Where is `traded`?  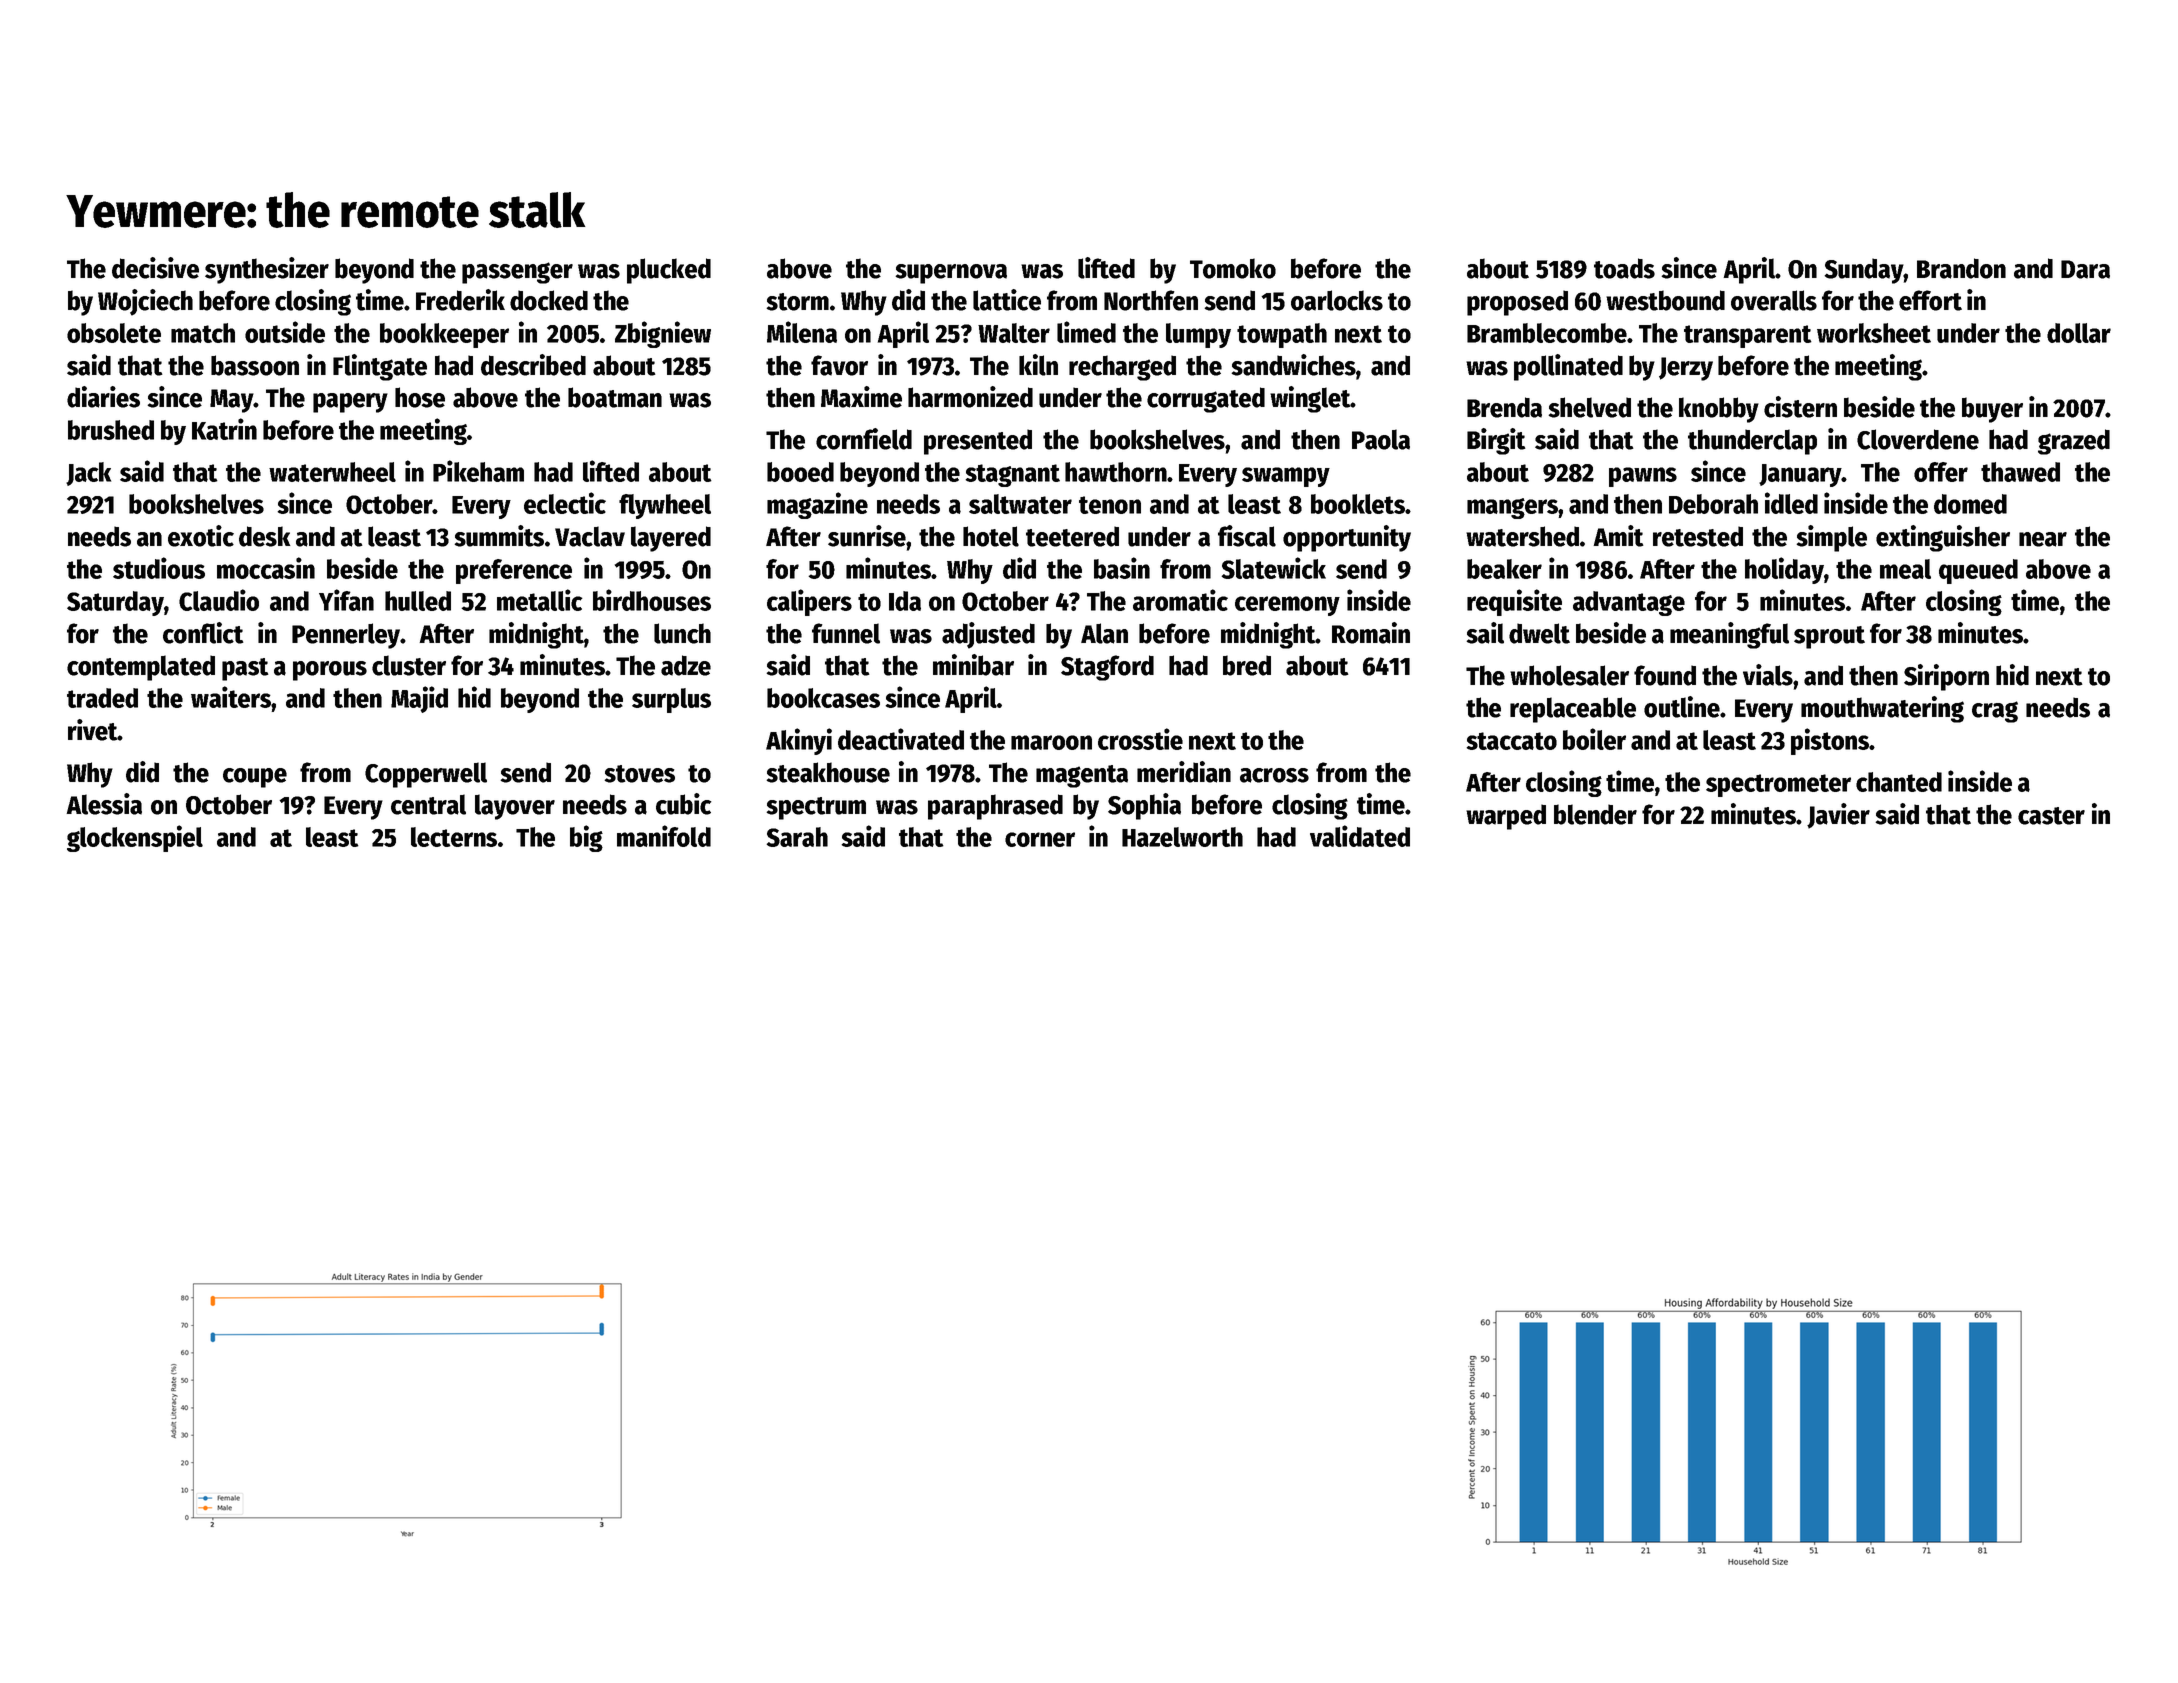
traded is located at coordinates (102, 698).
